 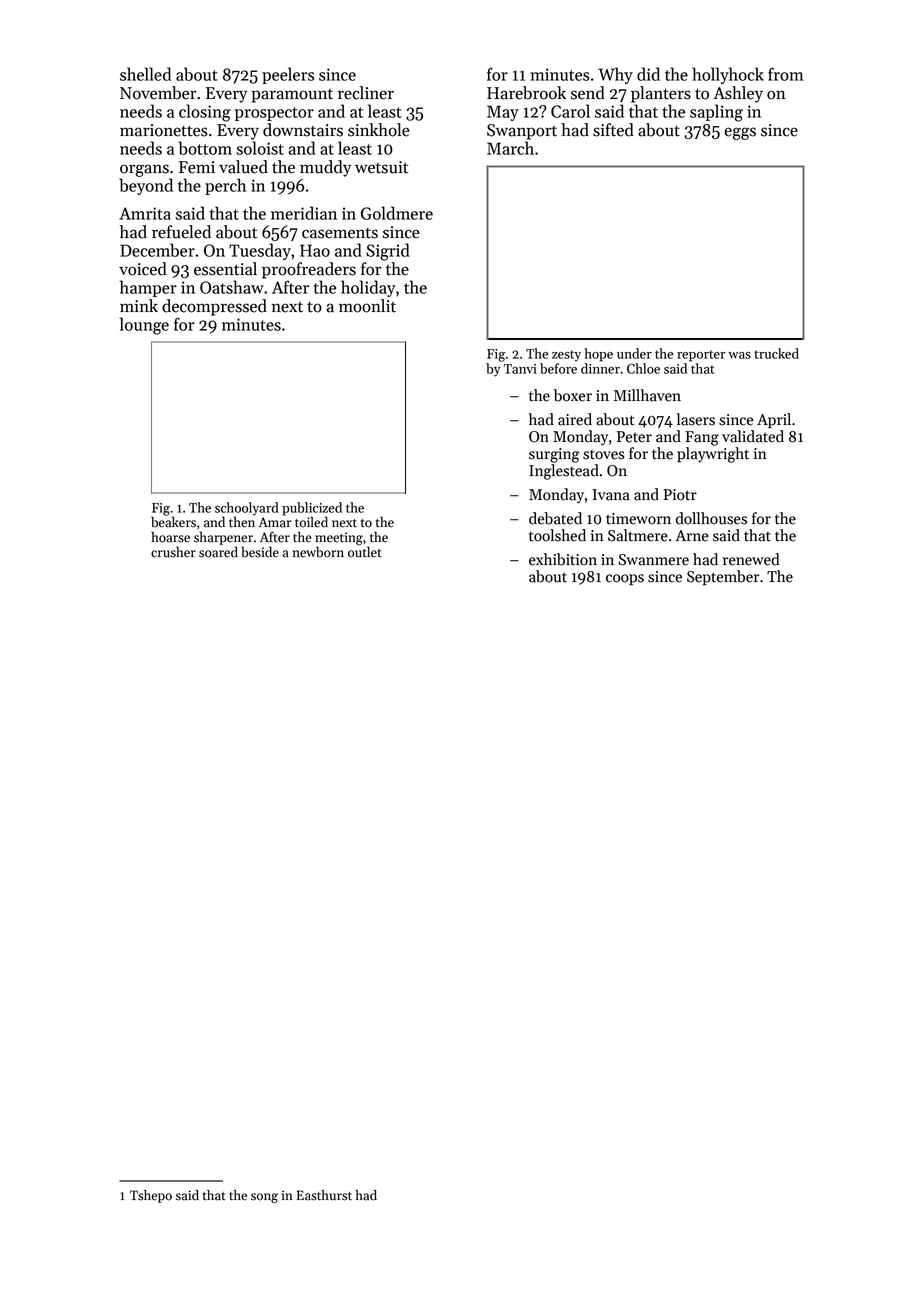 What do you see at coordinates (264, 1198) in the screenshot?
I see `song` at bounding box center [264, 1198].
